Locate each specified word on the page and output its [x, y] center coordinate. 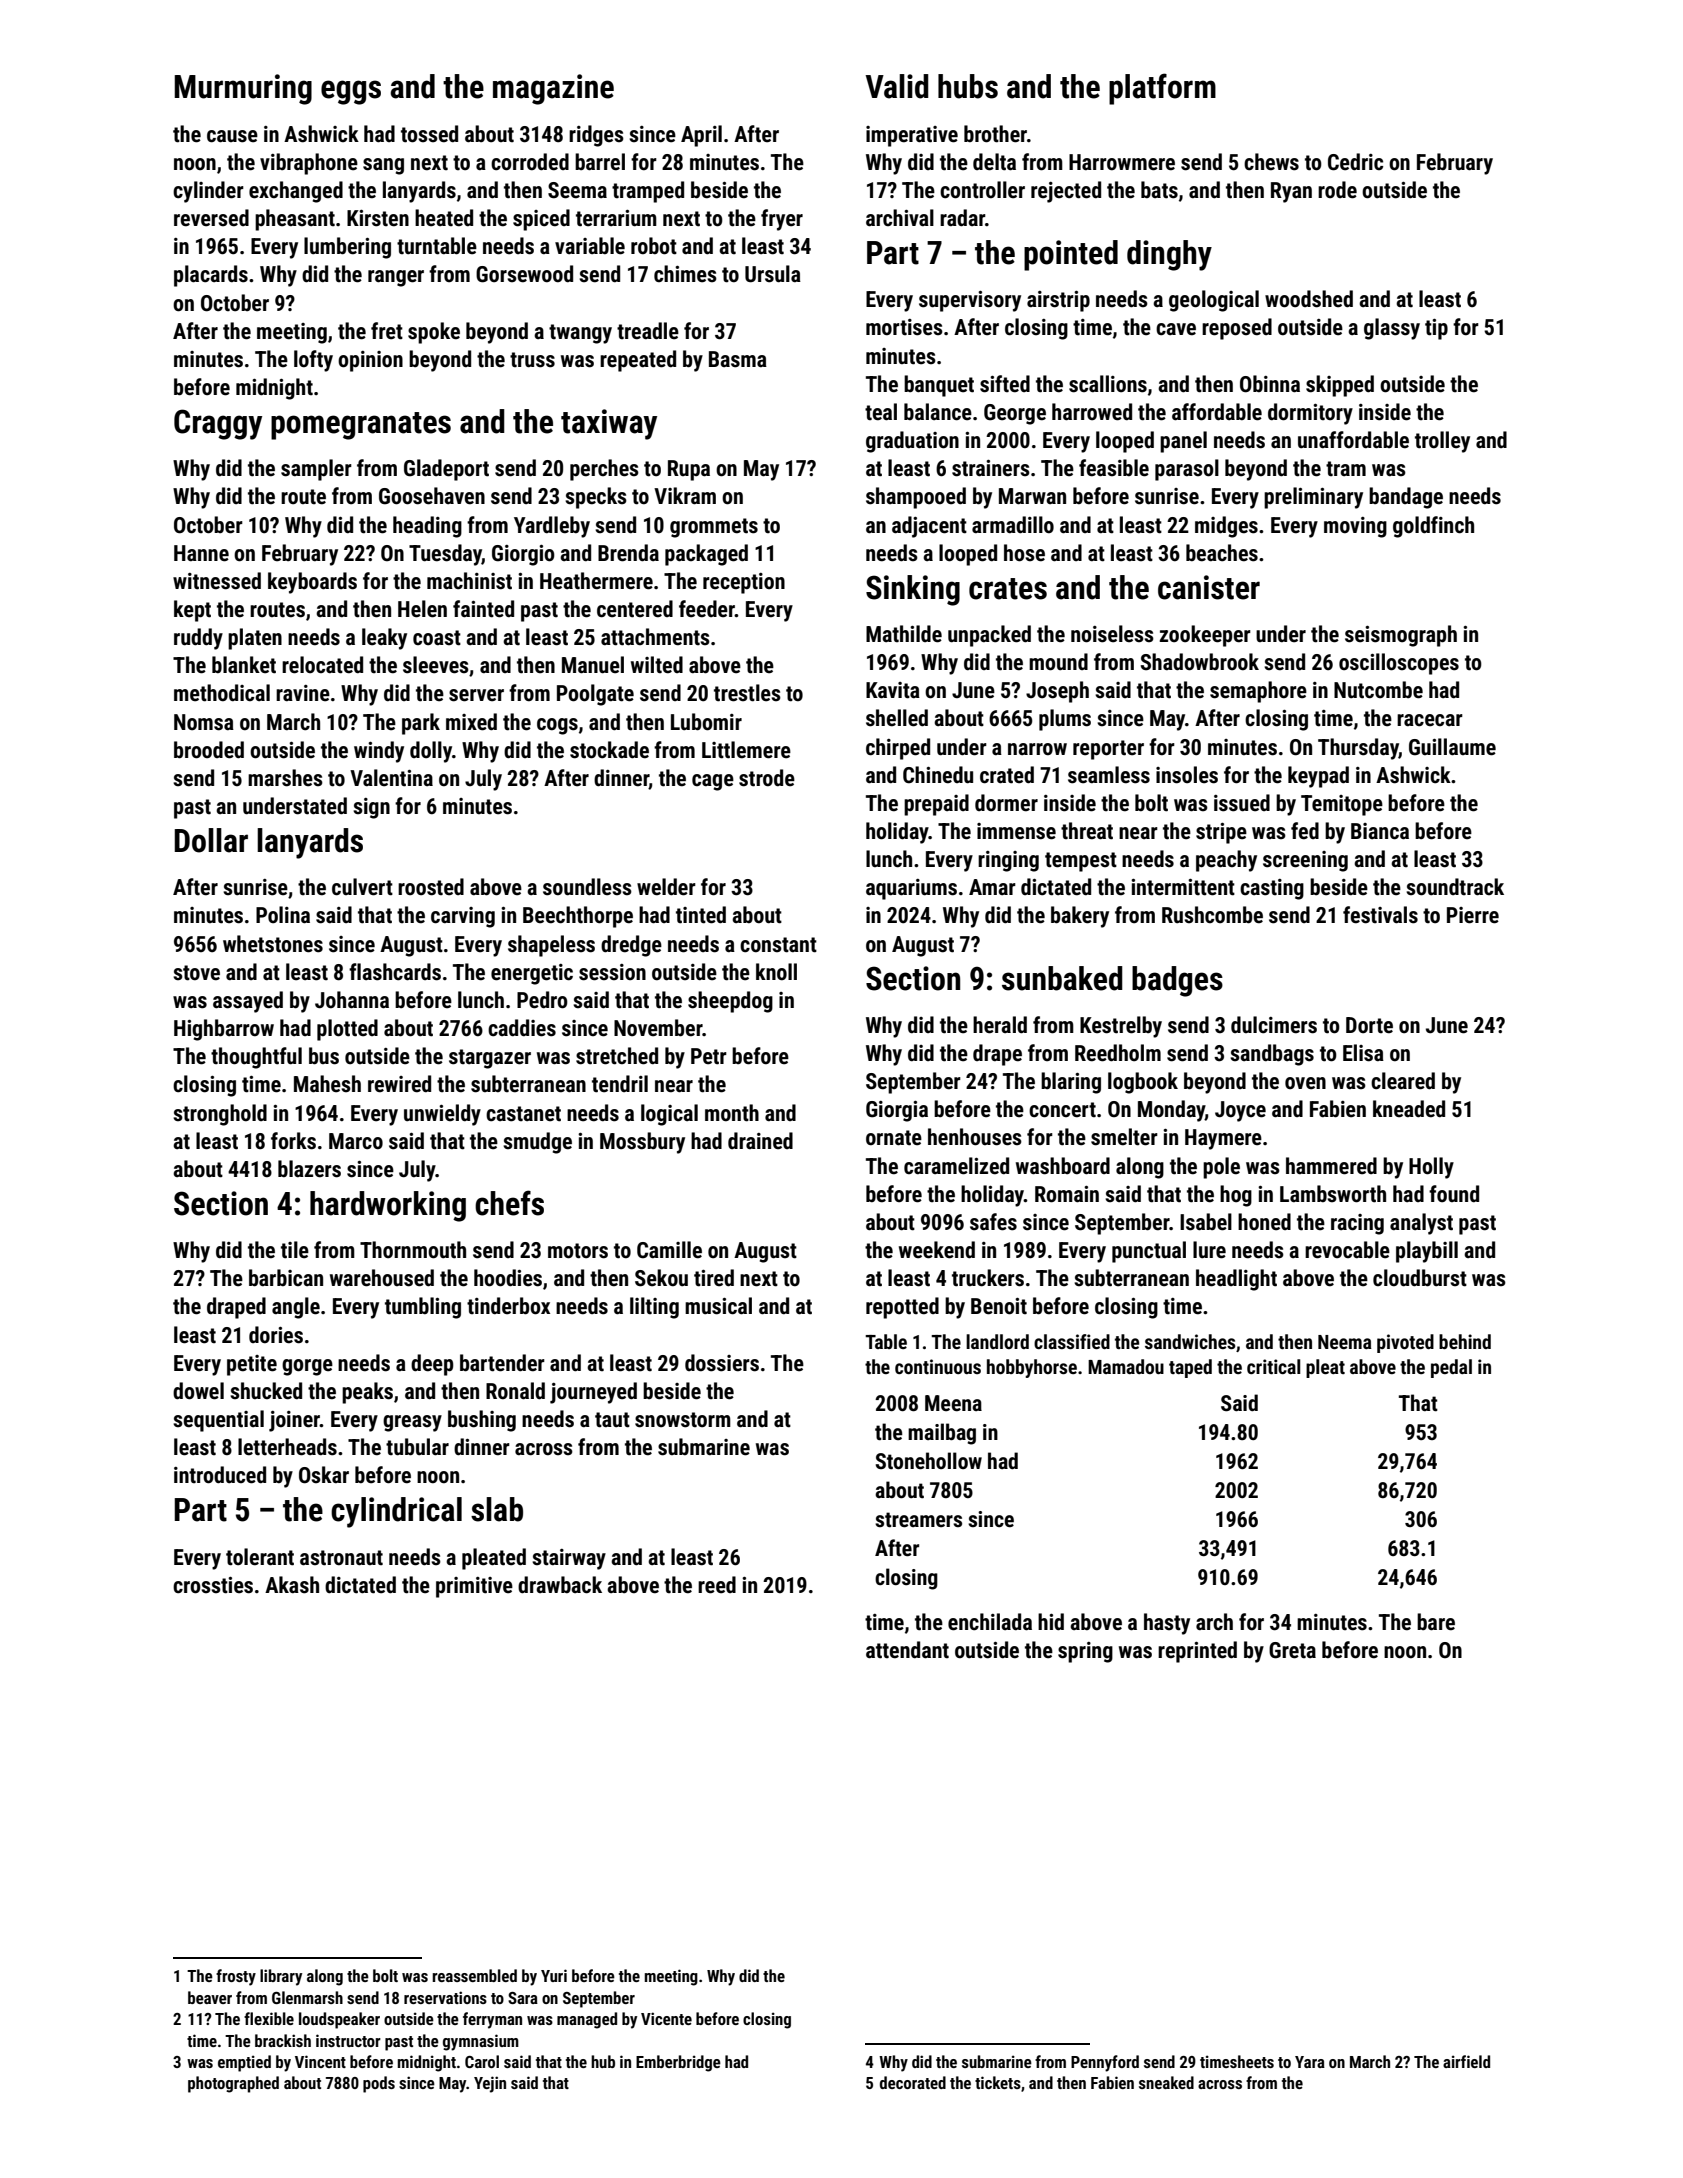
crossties [213, 1585]
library [281, 1977]
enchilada [990, 1622]
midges [1226, 527]
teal [881, 412]
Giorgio [523, 555]
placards [211, 276]
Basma [738, 359]
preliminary [1313, 498]
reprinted [1197, 1652]
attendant [907, 1650]
